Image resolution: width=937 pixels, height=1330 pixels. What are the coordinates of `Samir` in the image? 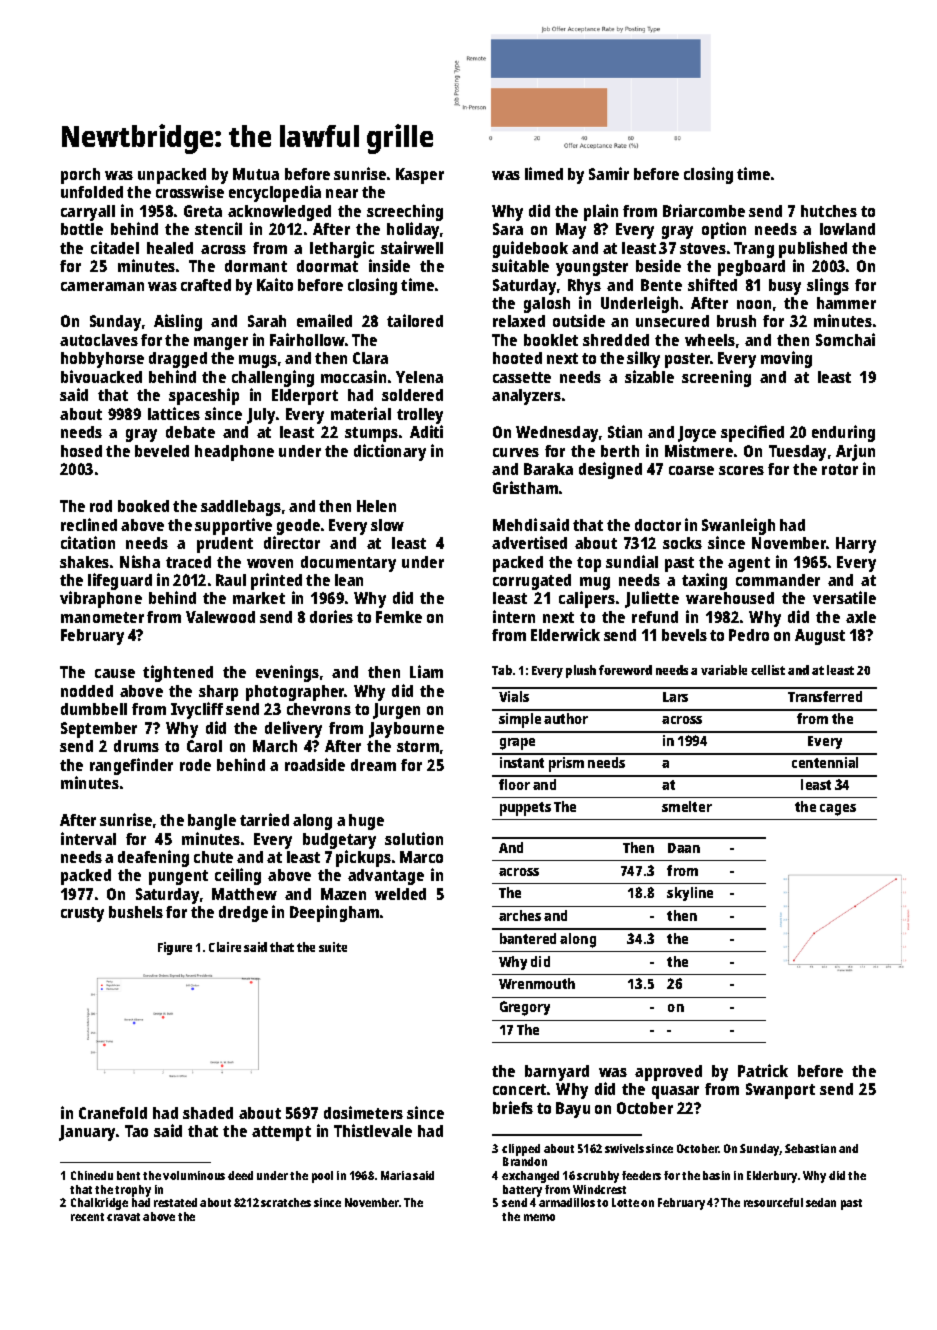 It's located at (609, 173).
